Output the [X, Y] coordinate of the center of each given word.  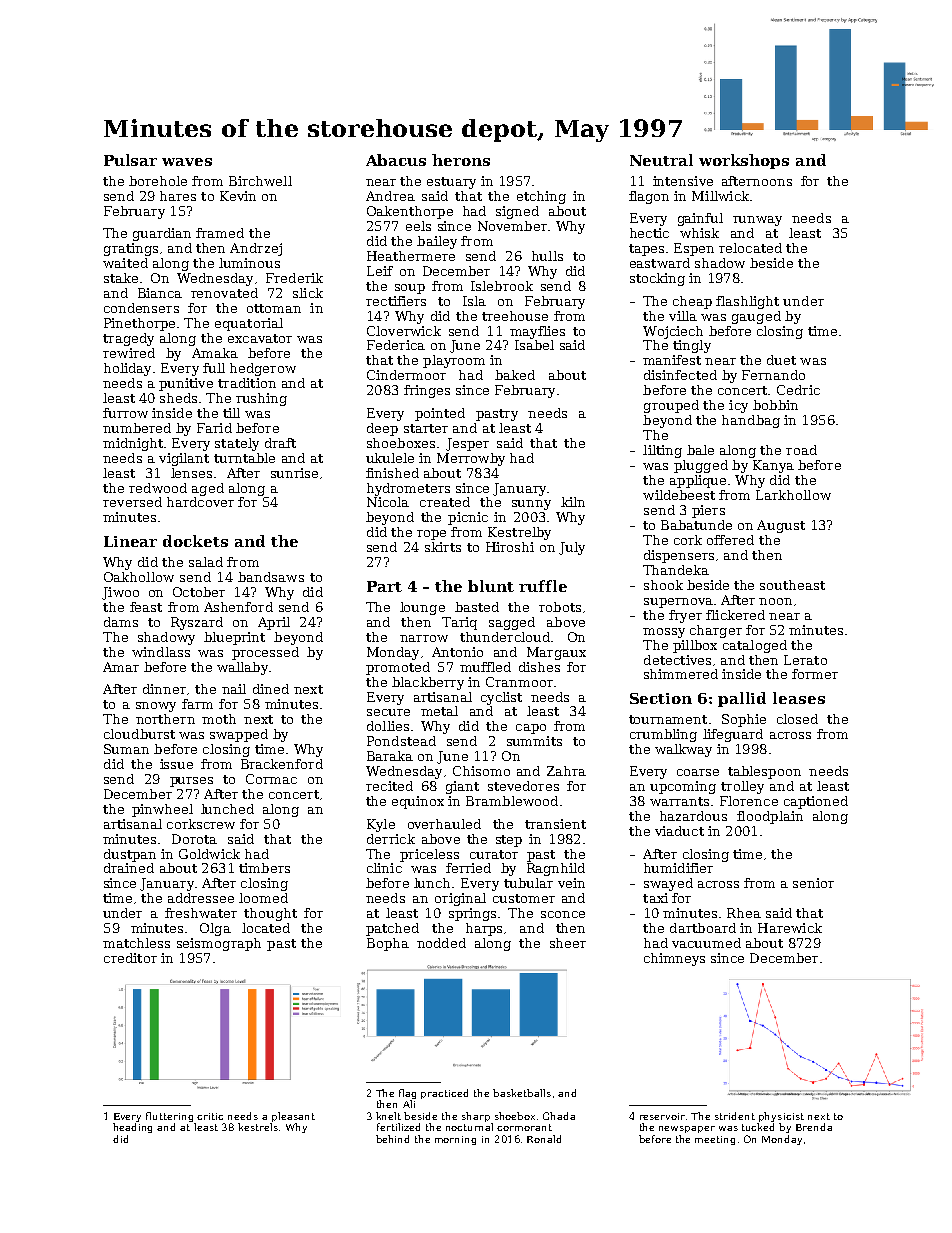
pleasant [293, 1117]
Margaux [556, 653]
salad [206, 562]
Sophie [744, 720]
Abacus [396, 160]
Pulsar [130, 160]
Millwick [720, 196]
